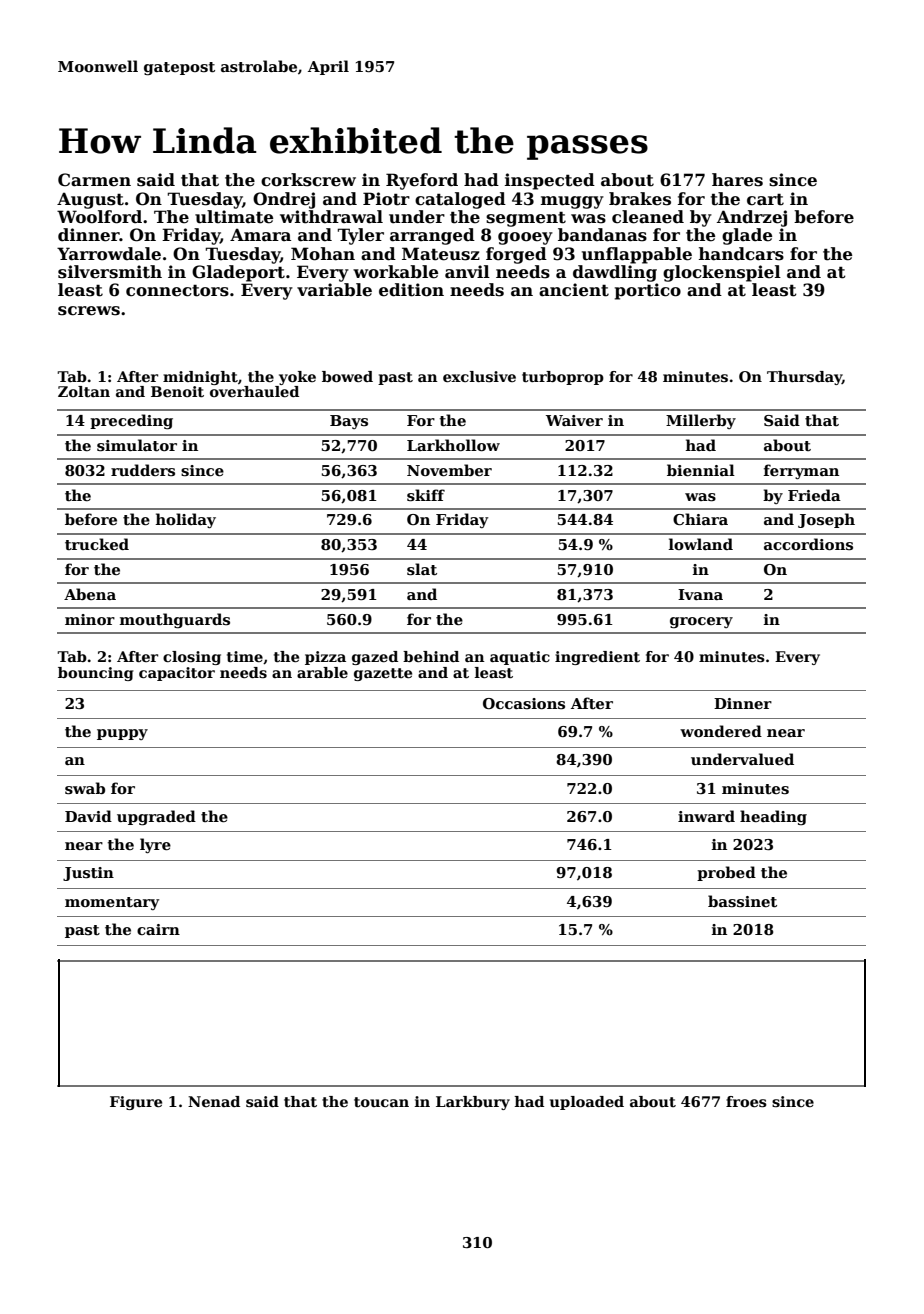 The height and width of the screenshot is (1314, 924). What do you see at coordinates (158, 929) in the screenshot?
I see `cairn` at bounding box center [158, 929].
